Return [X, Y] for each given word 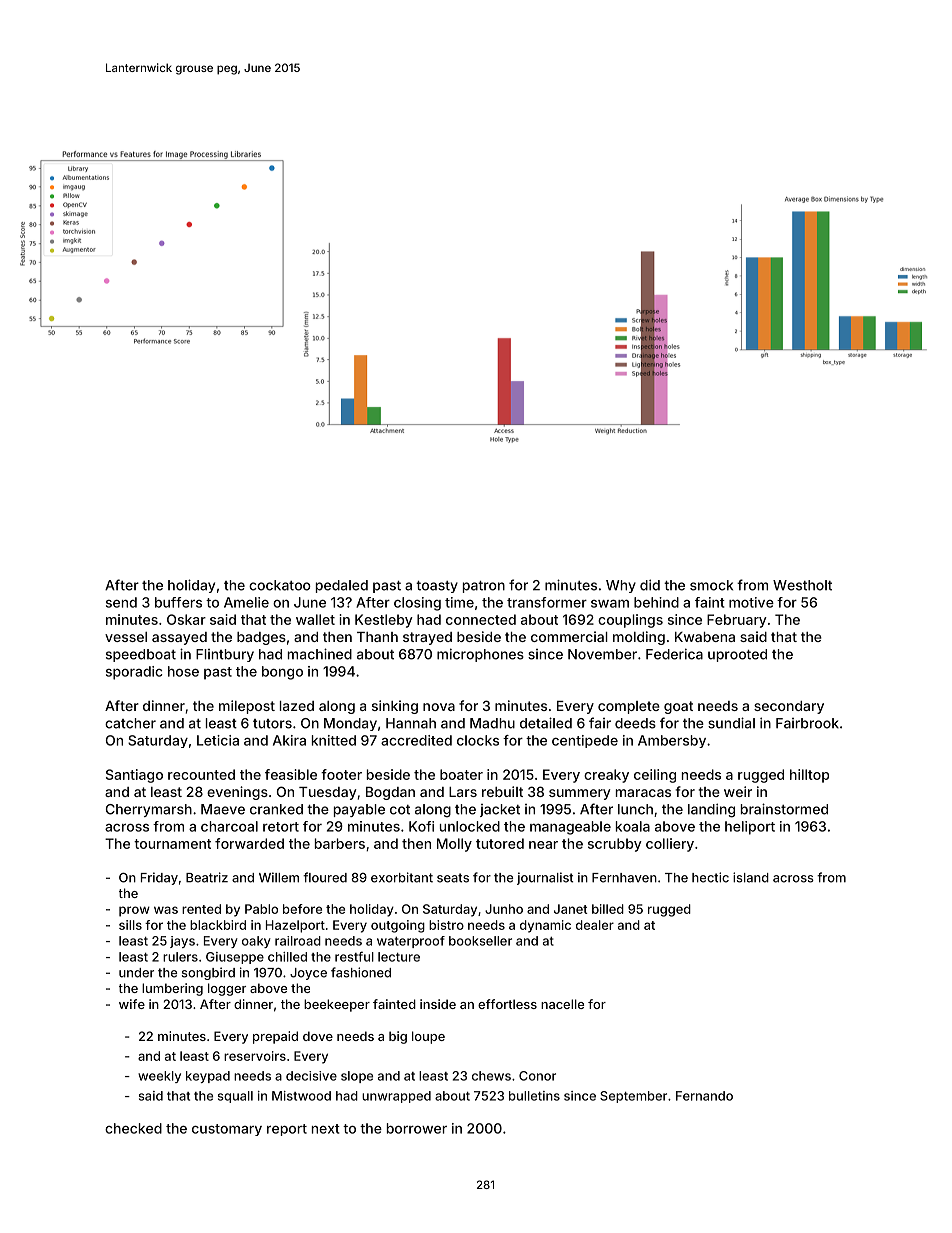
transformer [547, 602]
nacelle [562, 1004]
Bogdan [390, 793]
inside [438, 1004]
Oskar [186, 619]
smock [711, 585]
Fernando [704, 1096]
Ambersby [672, 741]
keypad [208, 1077]
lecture [399, 957]
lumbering [172, 989]
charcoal [229, 826]
